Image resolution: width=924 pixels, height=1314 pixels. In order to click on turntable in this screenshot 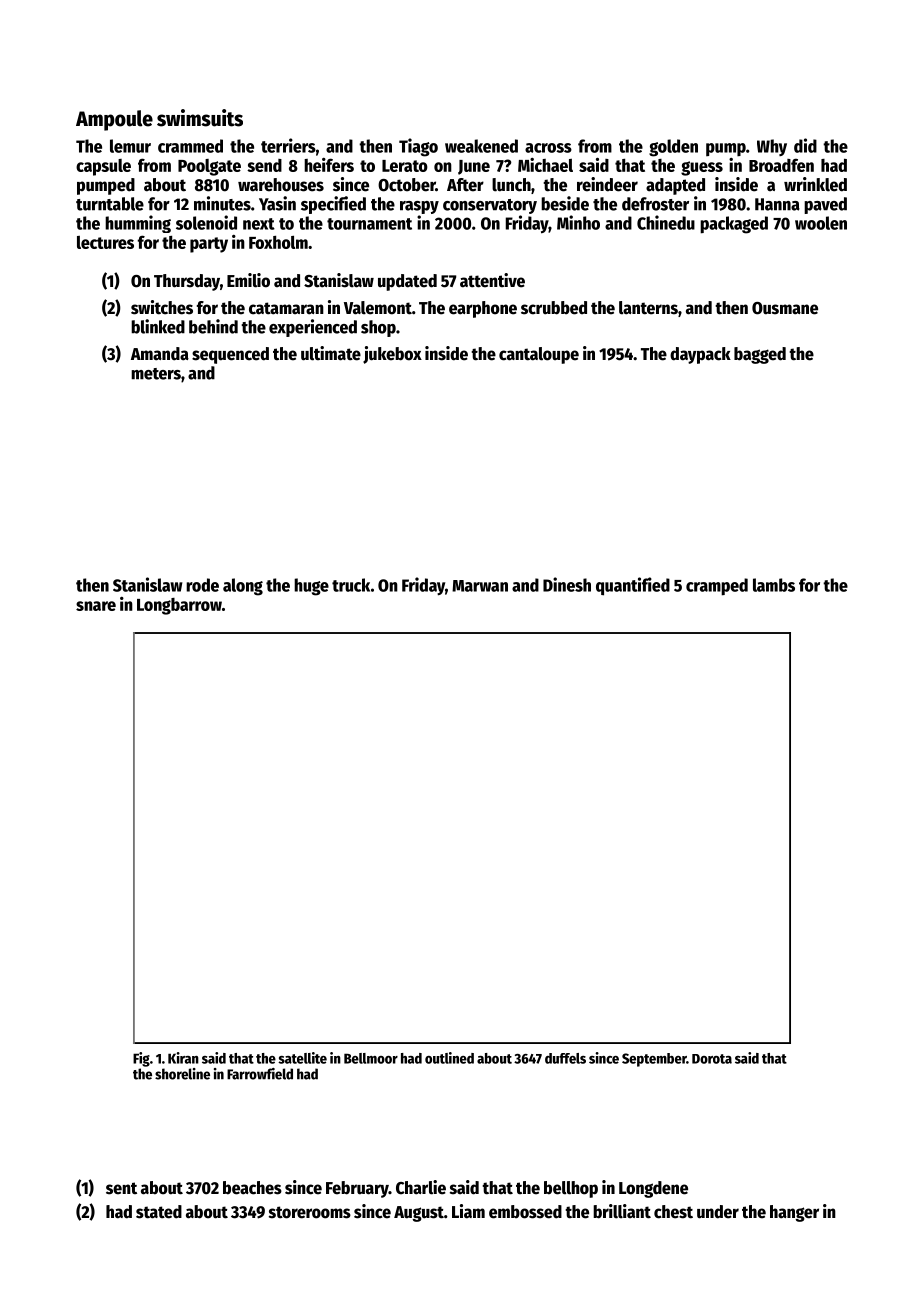, I will do `click(110, 204)`.
